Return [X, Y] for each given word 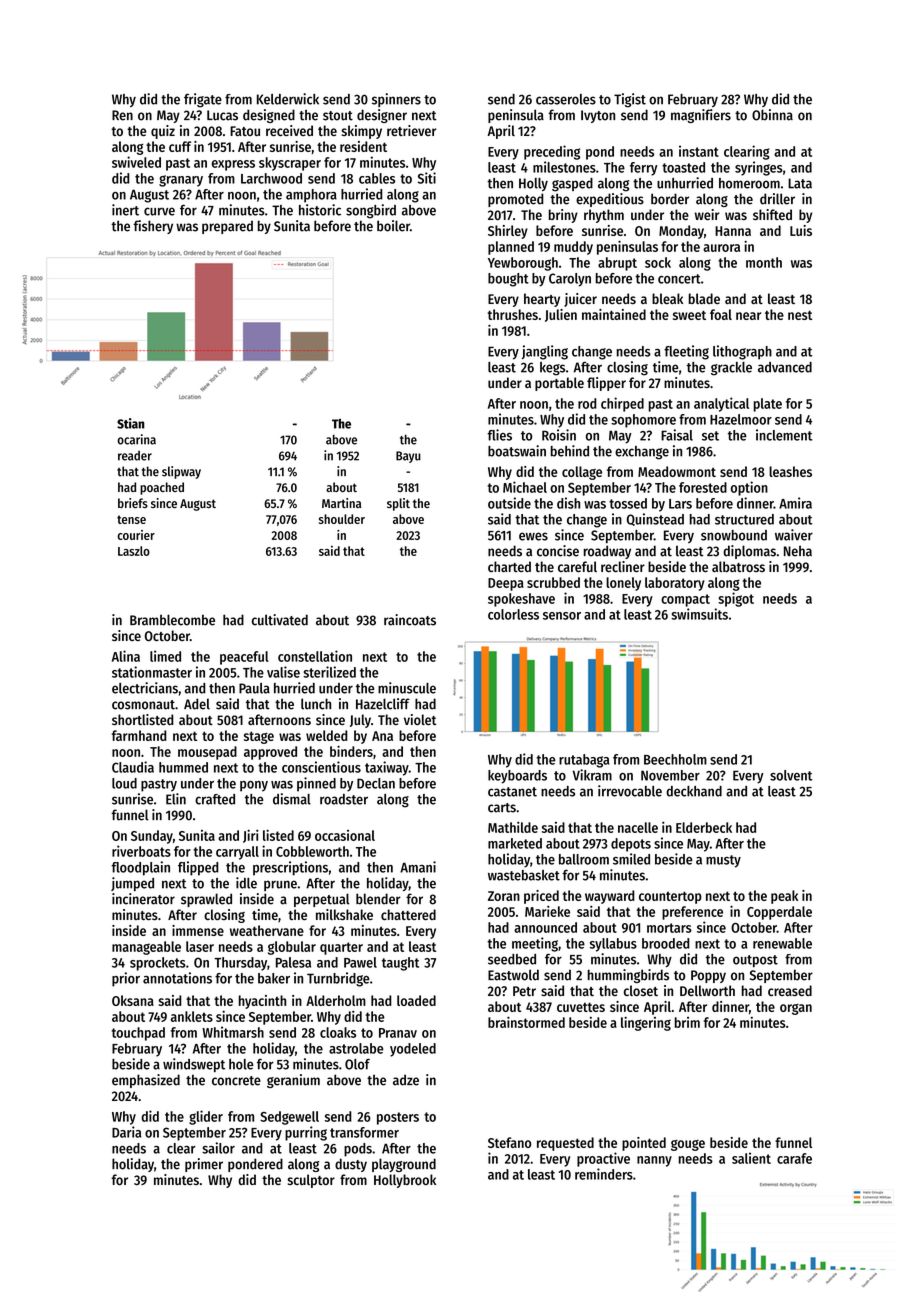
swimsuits [699, 614]
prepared [227, 227]
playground [404, 1165]
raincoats [410, 620]
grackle [731, 369]
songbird [371, 211]
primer [204, 1165]
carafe [794, 1158]
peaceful [244, 658]
